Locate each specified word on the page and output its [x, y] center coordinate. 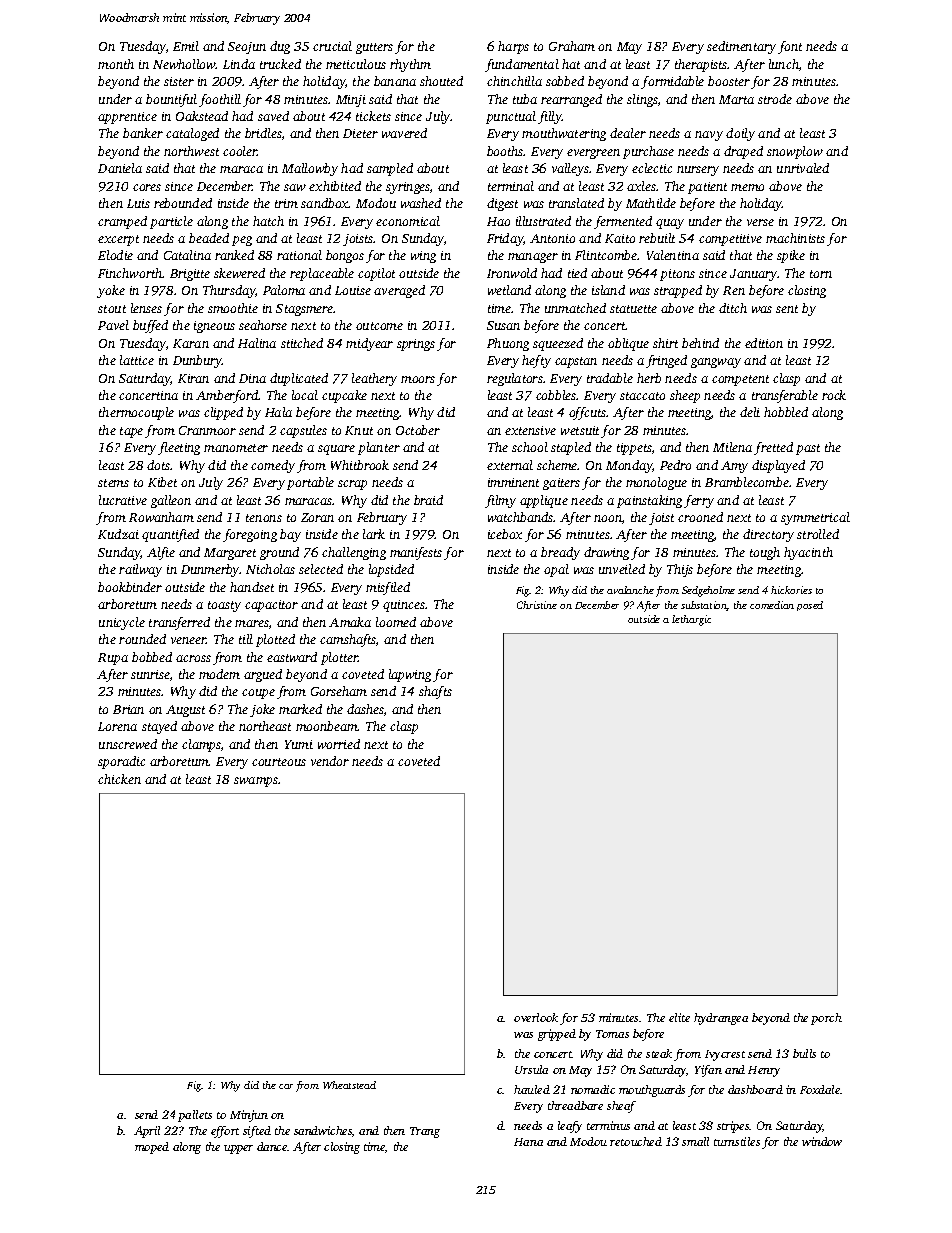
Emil [186, 46]
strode [775, 99]
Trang [425, 1132]
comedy [273, 466]
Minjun [249, 1116]
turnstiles [737, 1141]
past [808, 449]
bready [560, 553]
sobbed [565, 81]
